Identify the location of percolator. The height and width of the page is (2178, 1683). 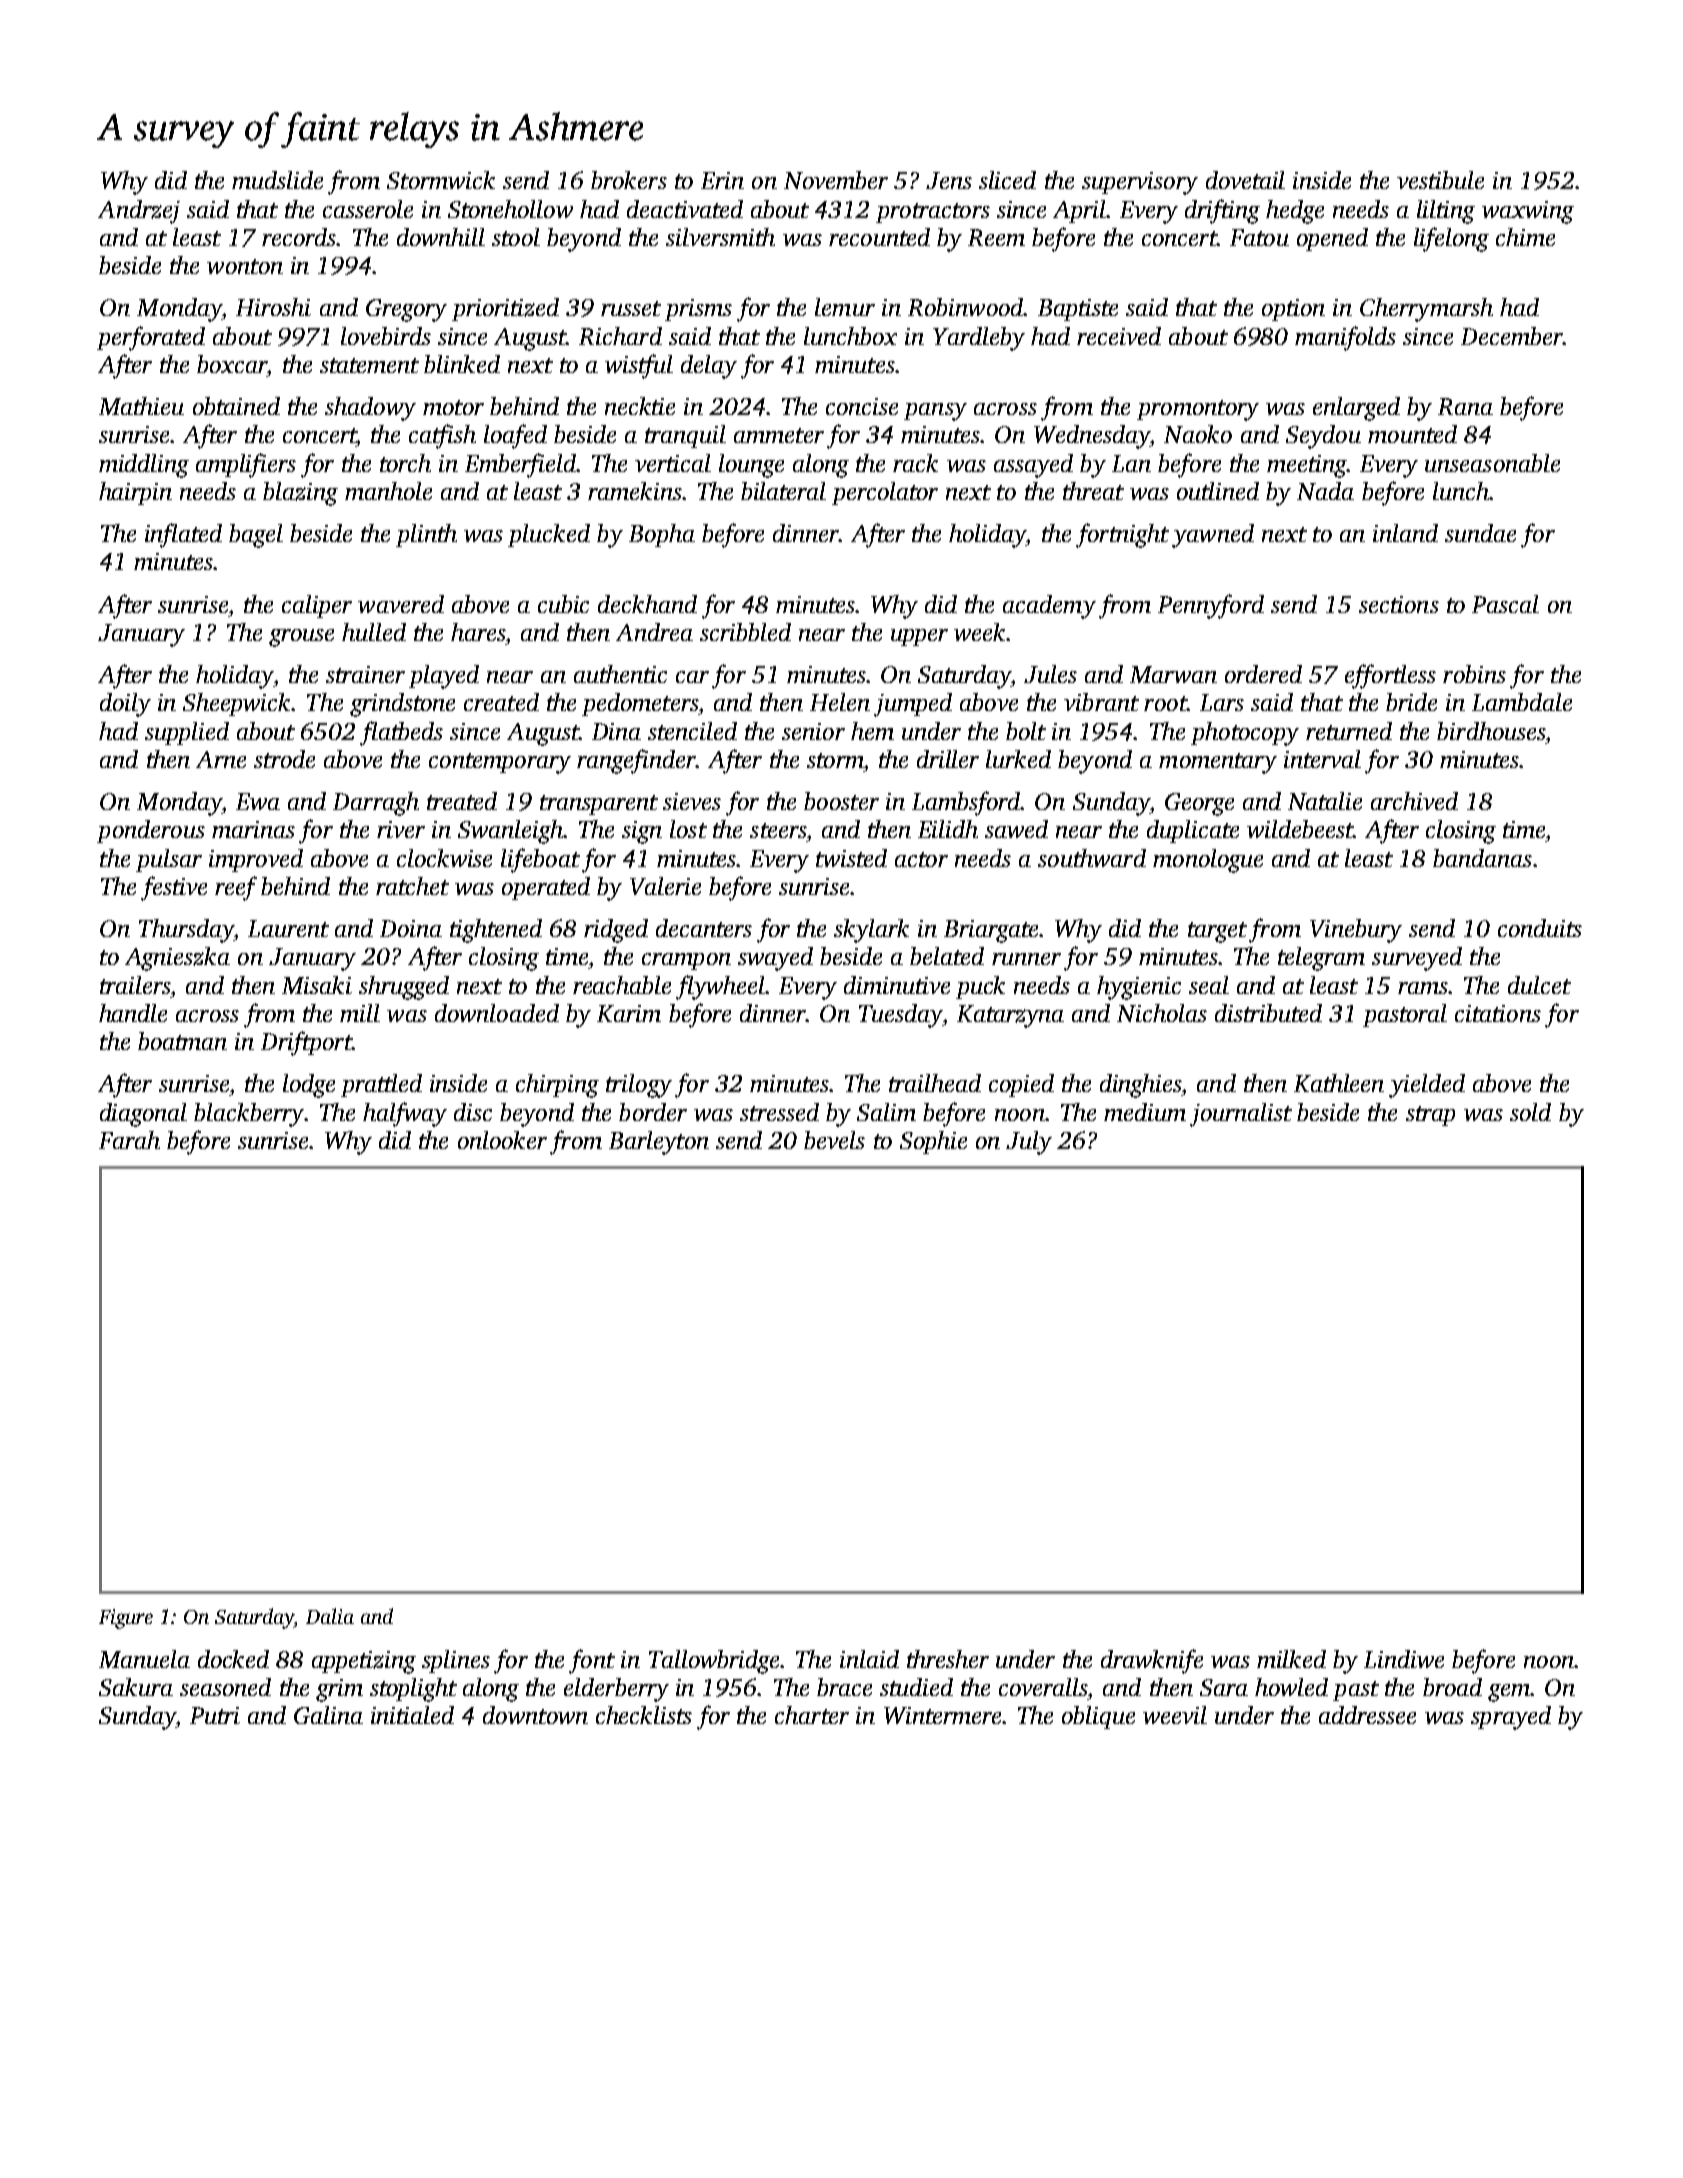
(885, 493).
